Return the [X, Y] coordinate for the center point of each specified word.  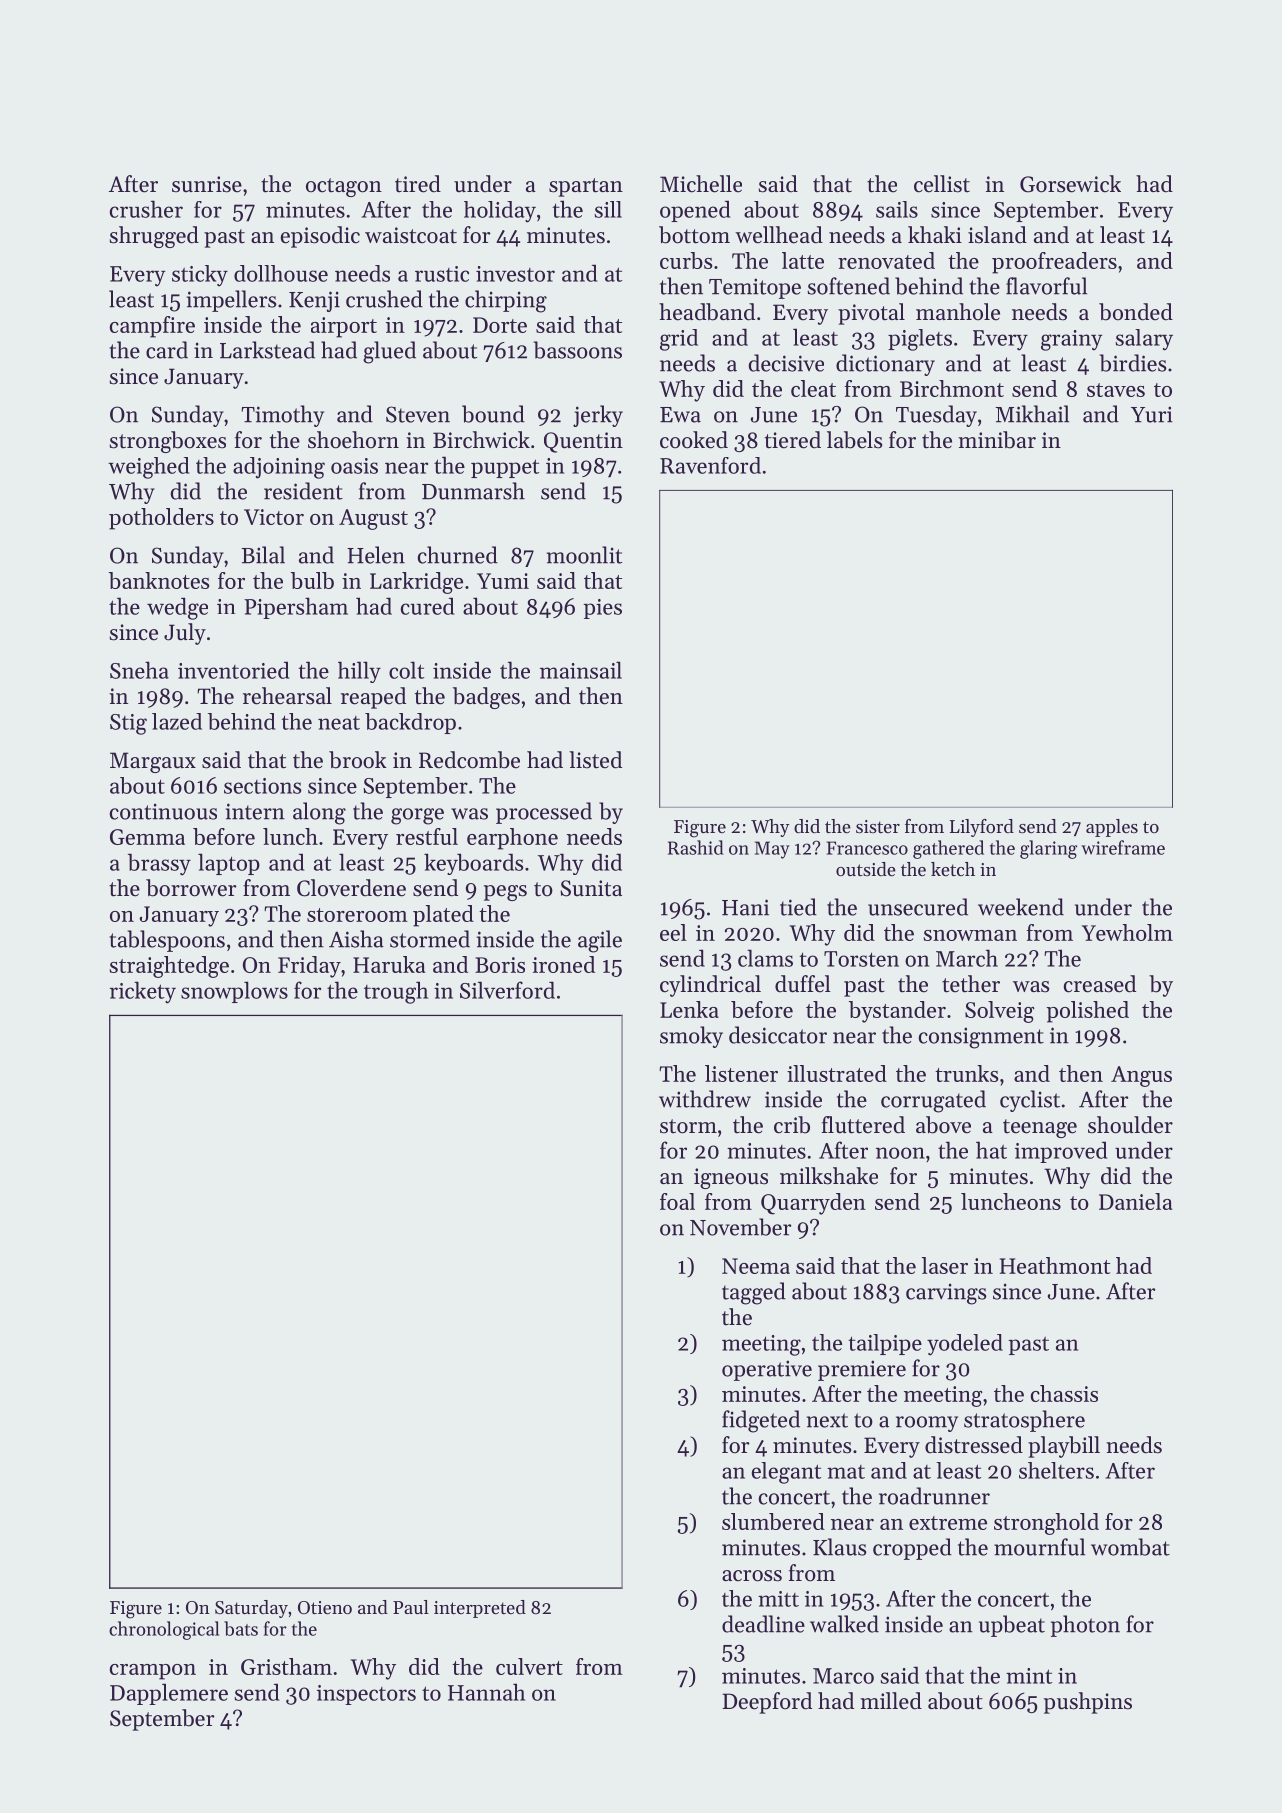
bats [241, 1628]
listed [595, 760]
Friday [309, 967]
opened [695, 211]
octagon [344, 187]
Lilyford [982, 828]
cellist [942, 184]
